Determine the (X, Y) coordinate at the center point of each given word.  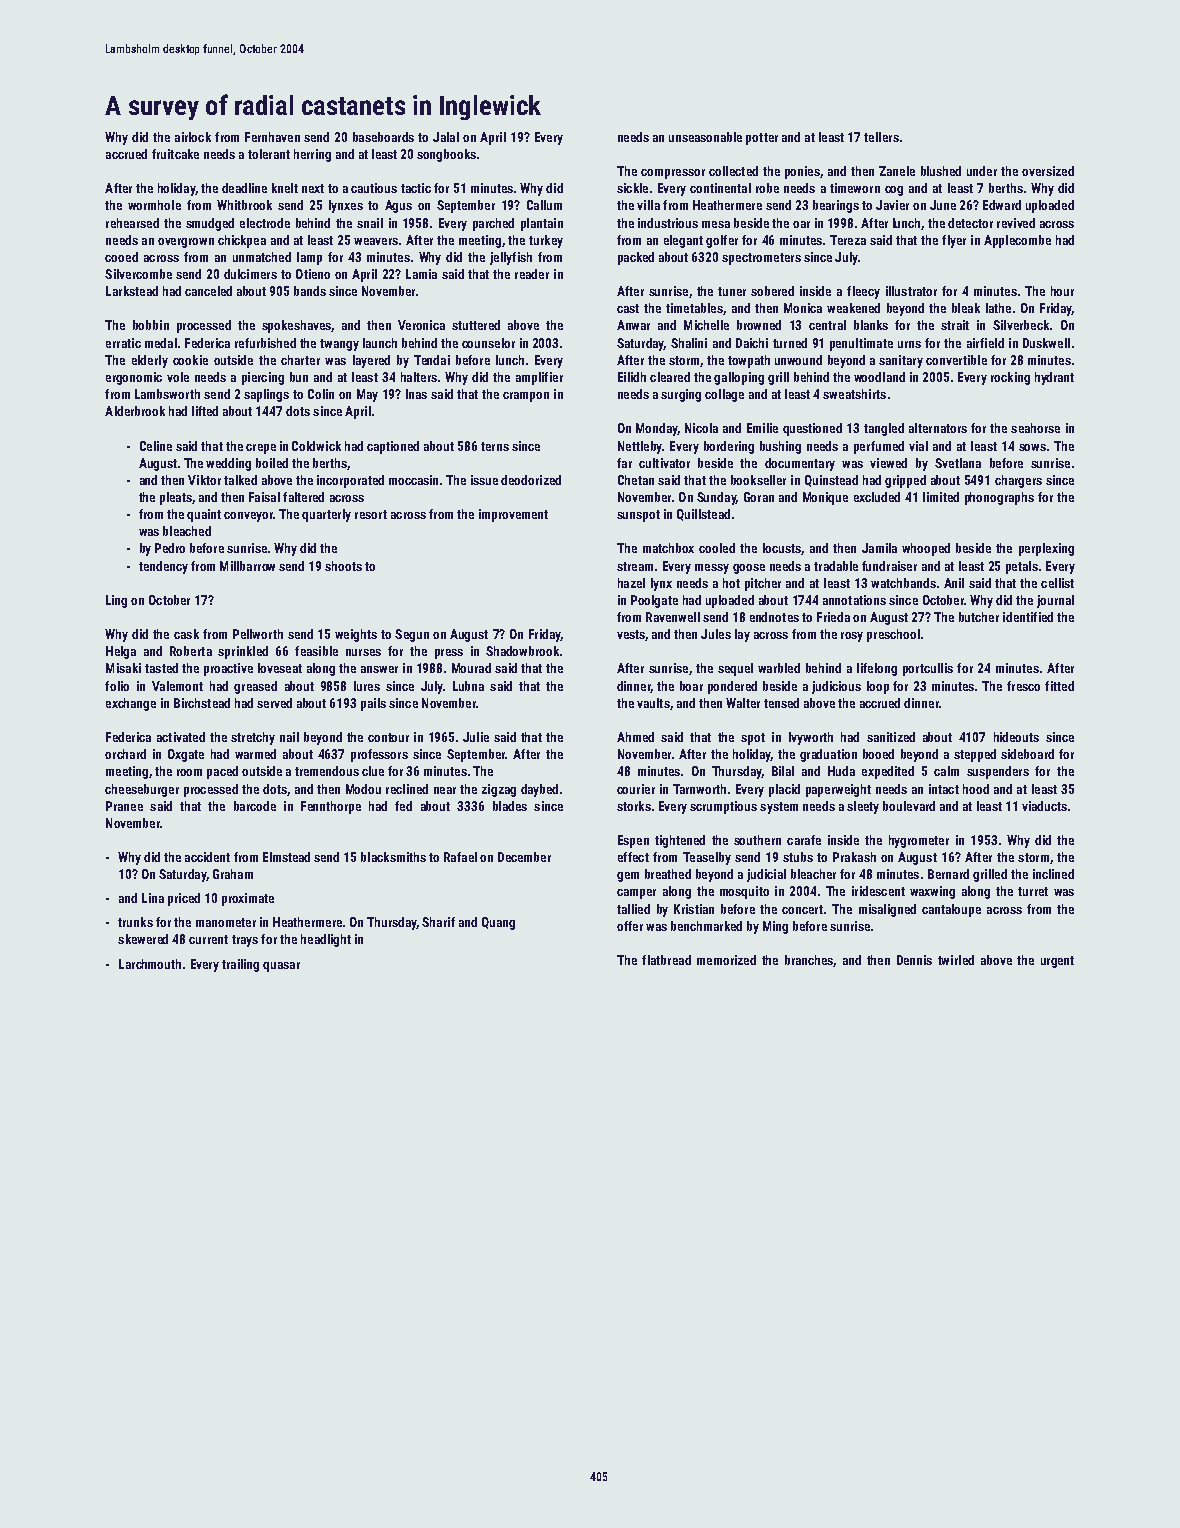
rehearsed (132, 223)
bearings (836, 206)
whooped (926, 549)
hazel (631, 583)
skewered (143, 939)
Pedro (170, 548)
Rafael (460, 857)
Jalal (446, 137)
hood (976, 789)
